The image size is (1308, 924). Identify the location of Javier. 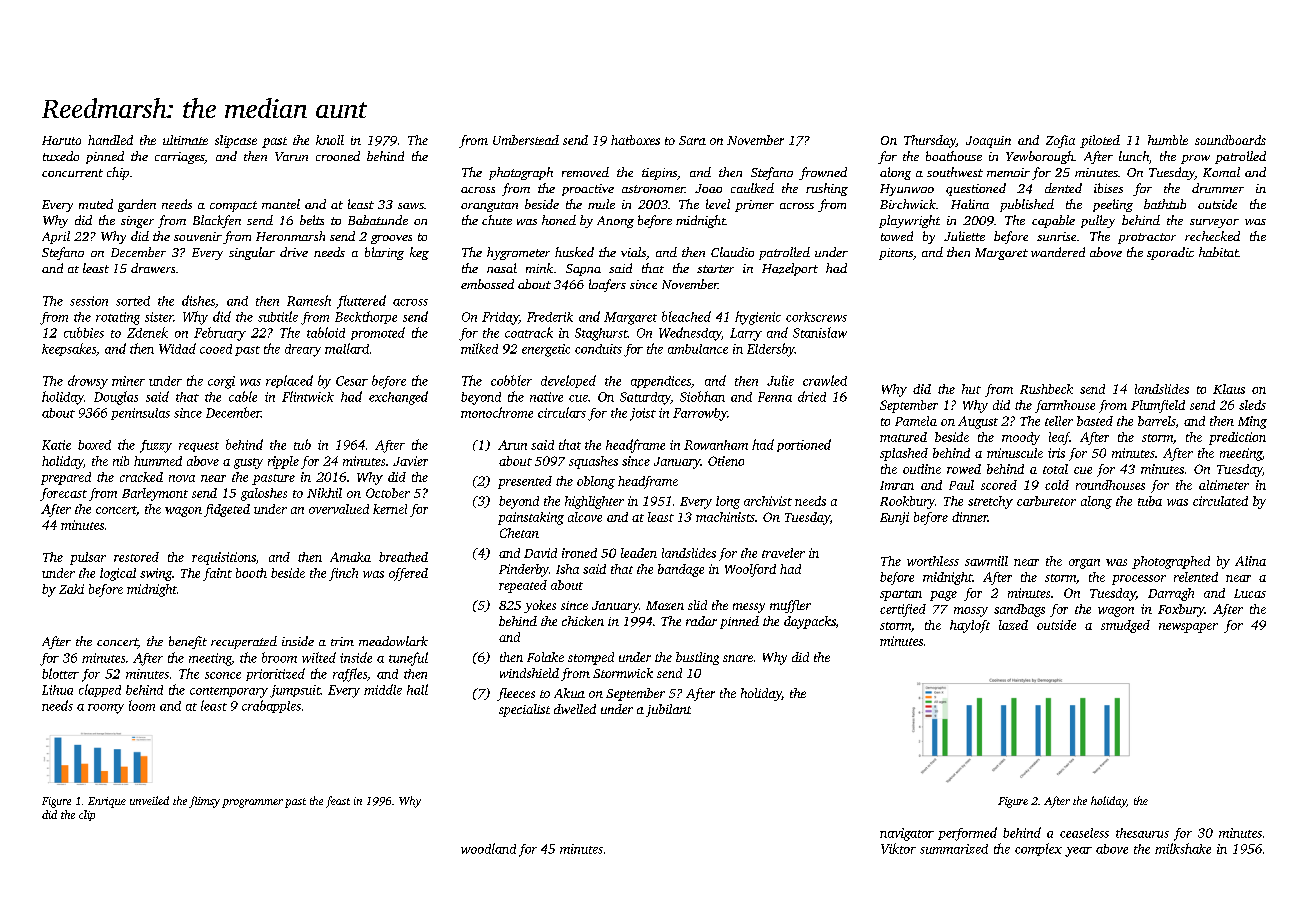
(410, 461).
